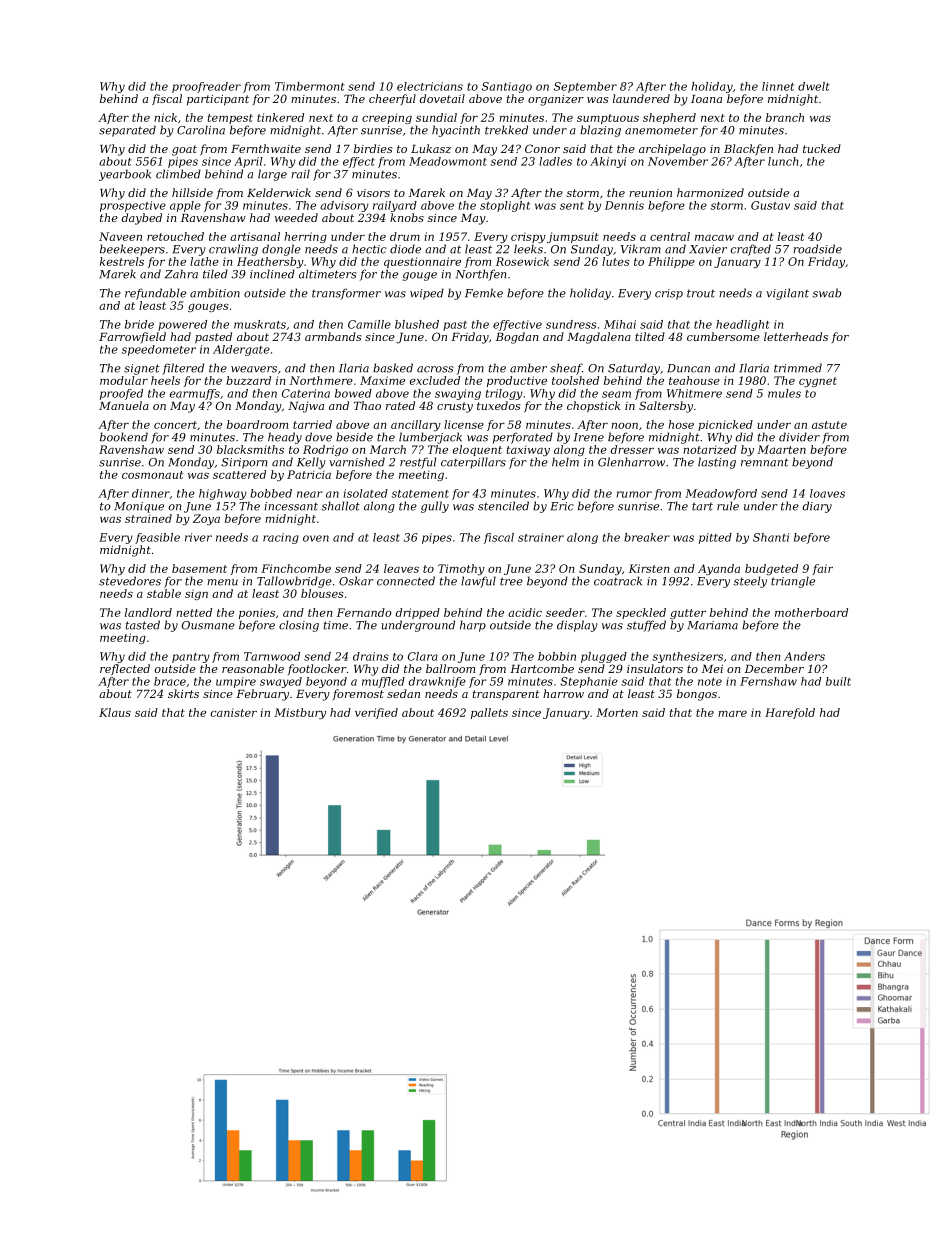 The image size is (952, 1233). I want to click on Timbermont, so click(310, 86).
